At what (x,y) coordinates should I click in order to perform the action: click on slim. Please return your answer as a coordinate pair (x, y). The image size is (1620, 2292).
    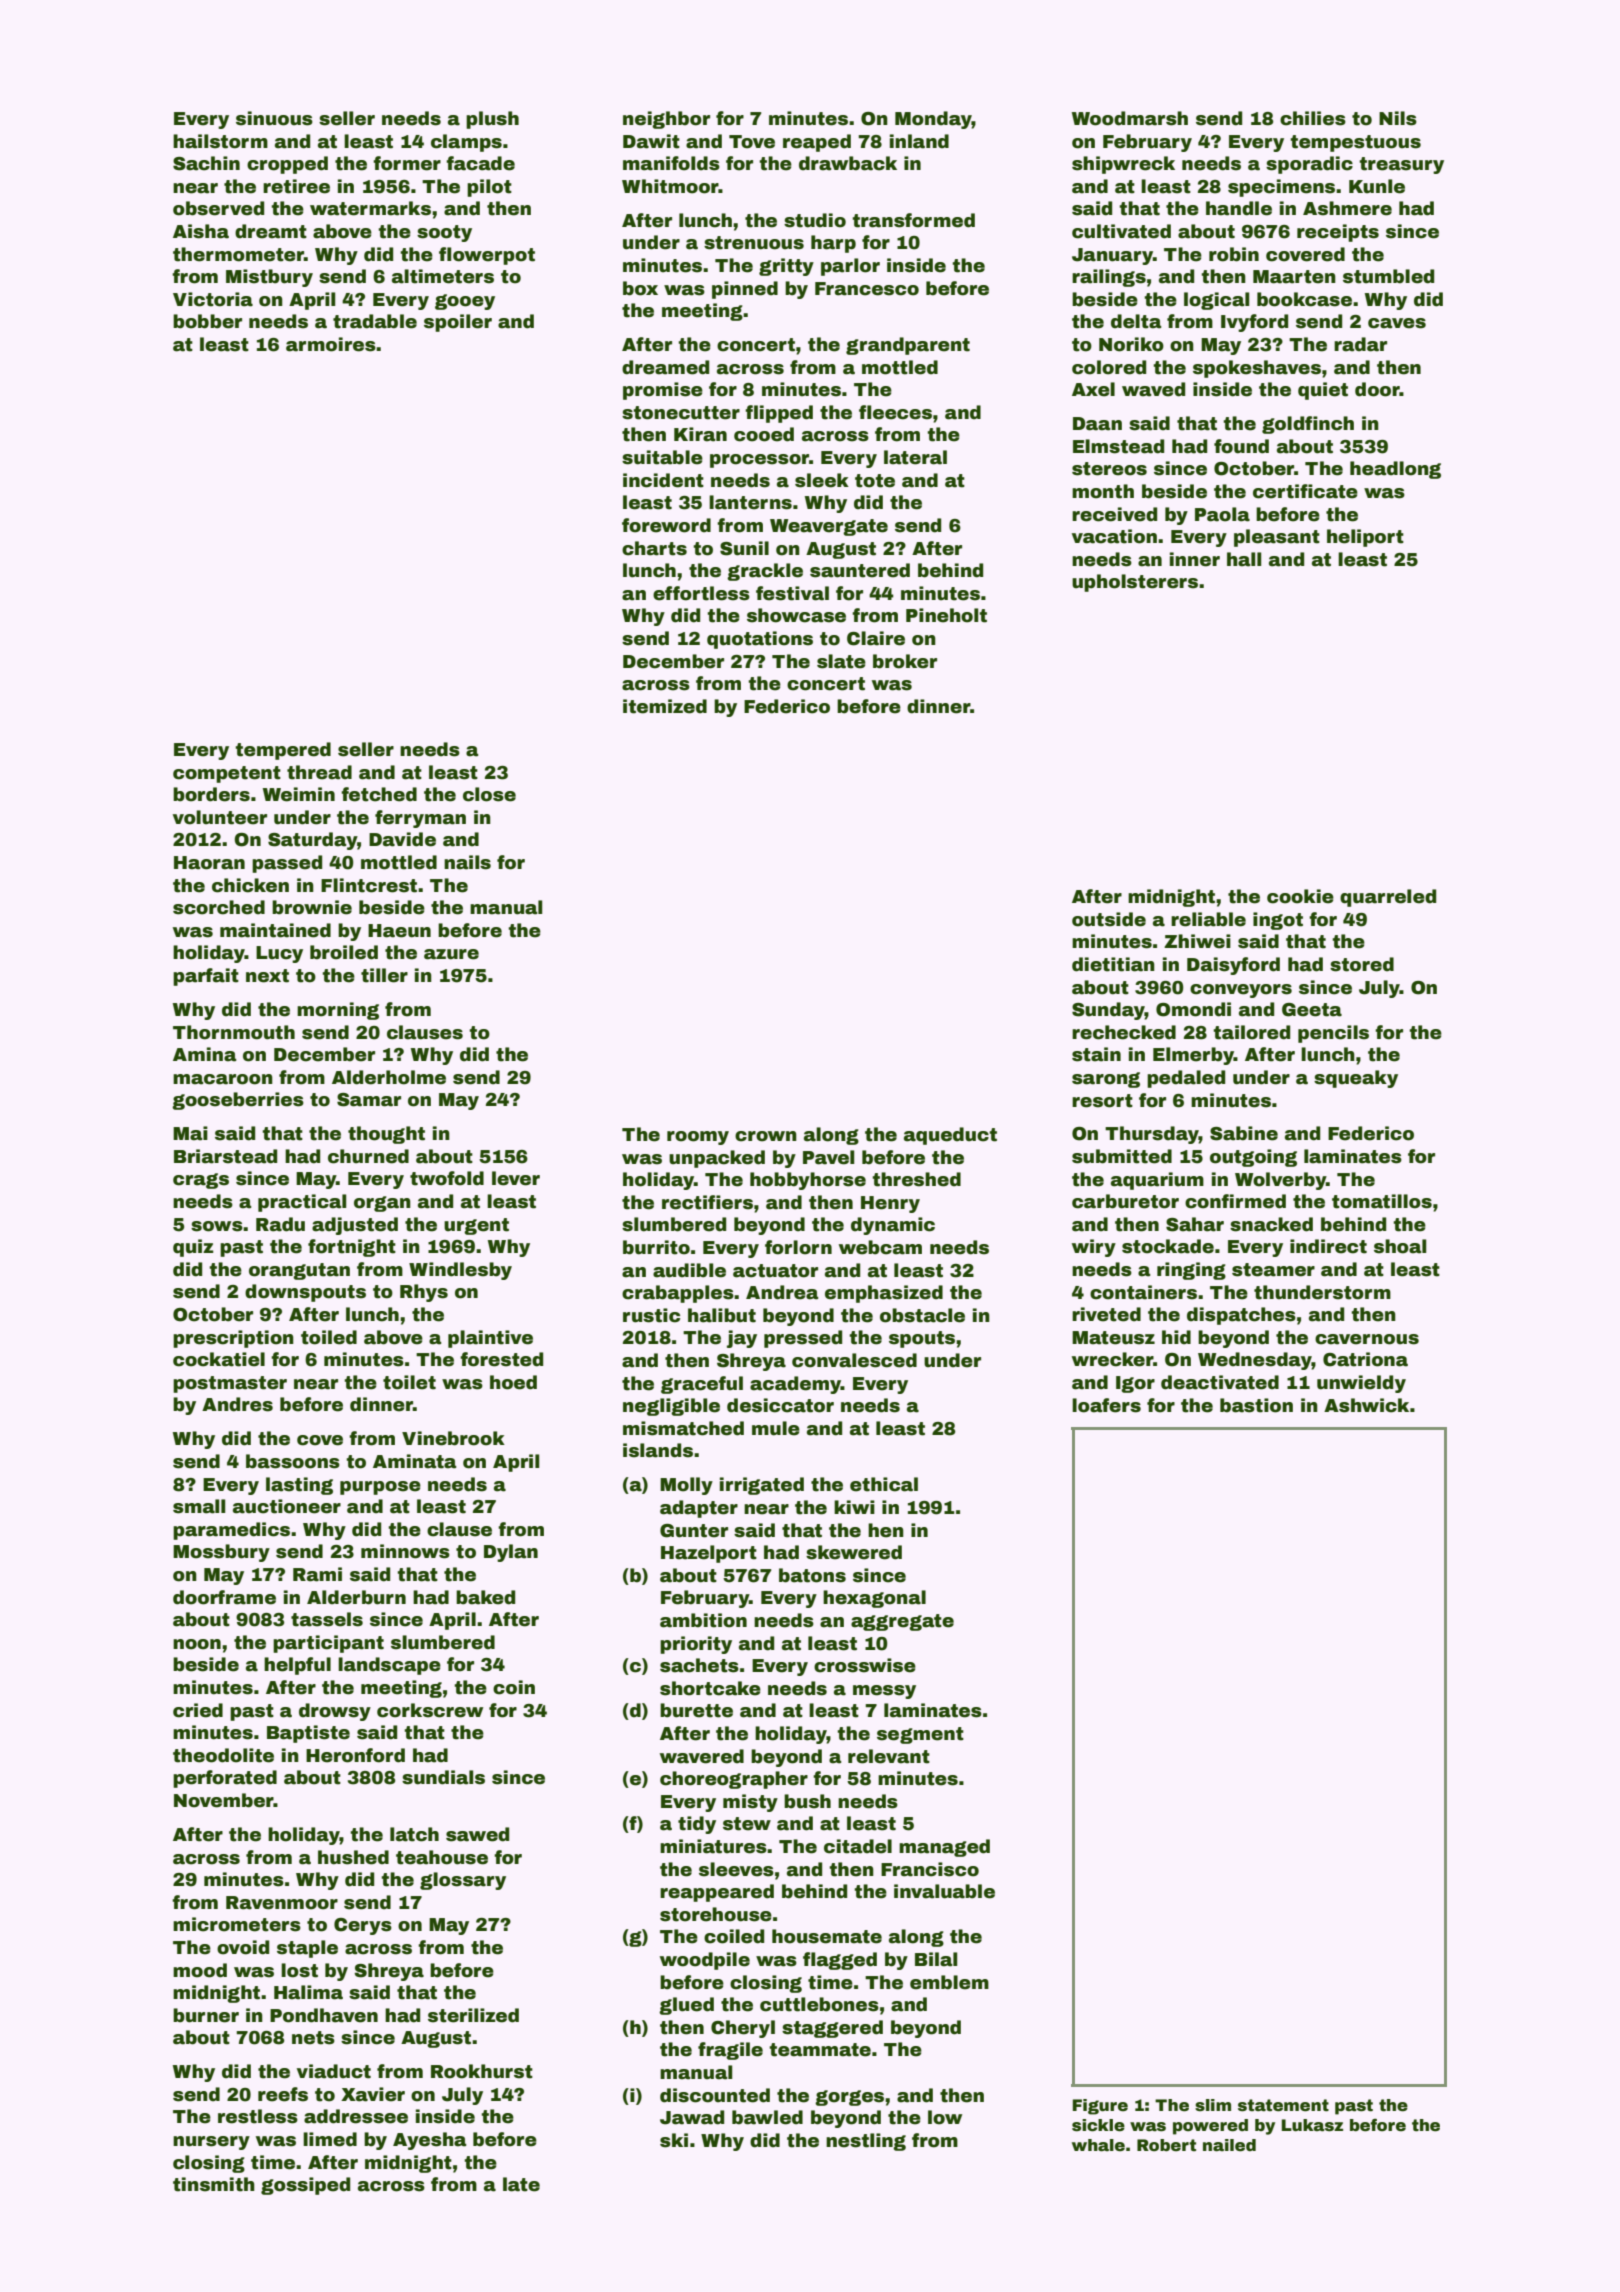
    Looking at the image, I should click on (1213, 2105).
